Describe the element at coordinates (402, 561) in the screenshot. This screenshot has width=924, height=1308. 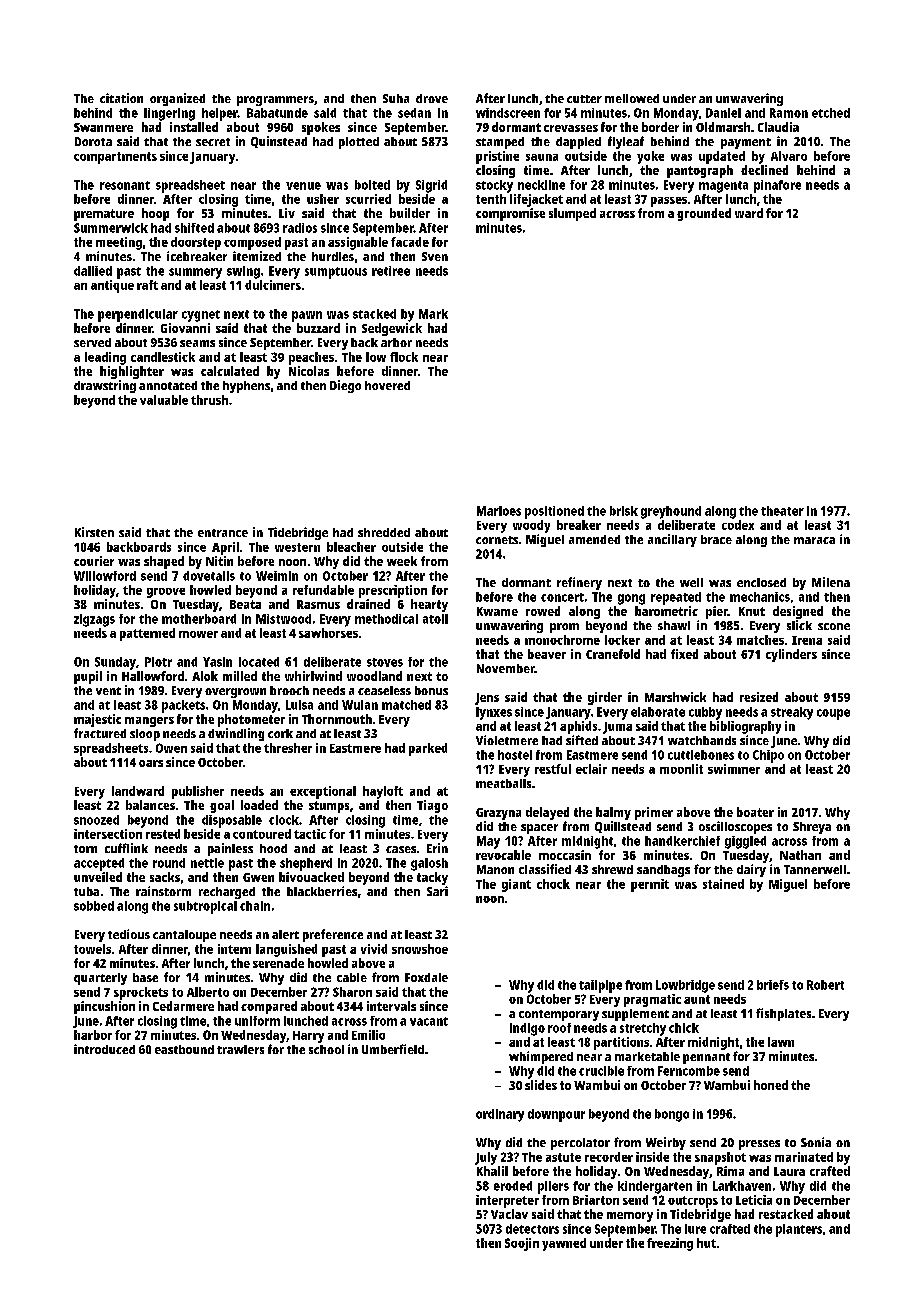
I see `week` at that location.
